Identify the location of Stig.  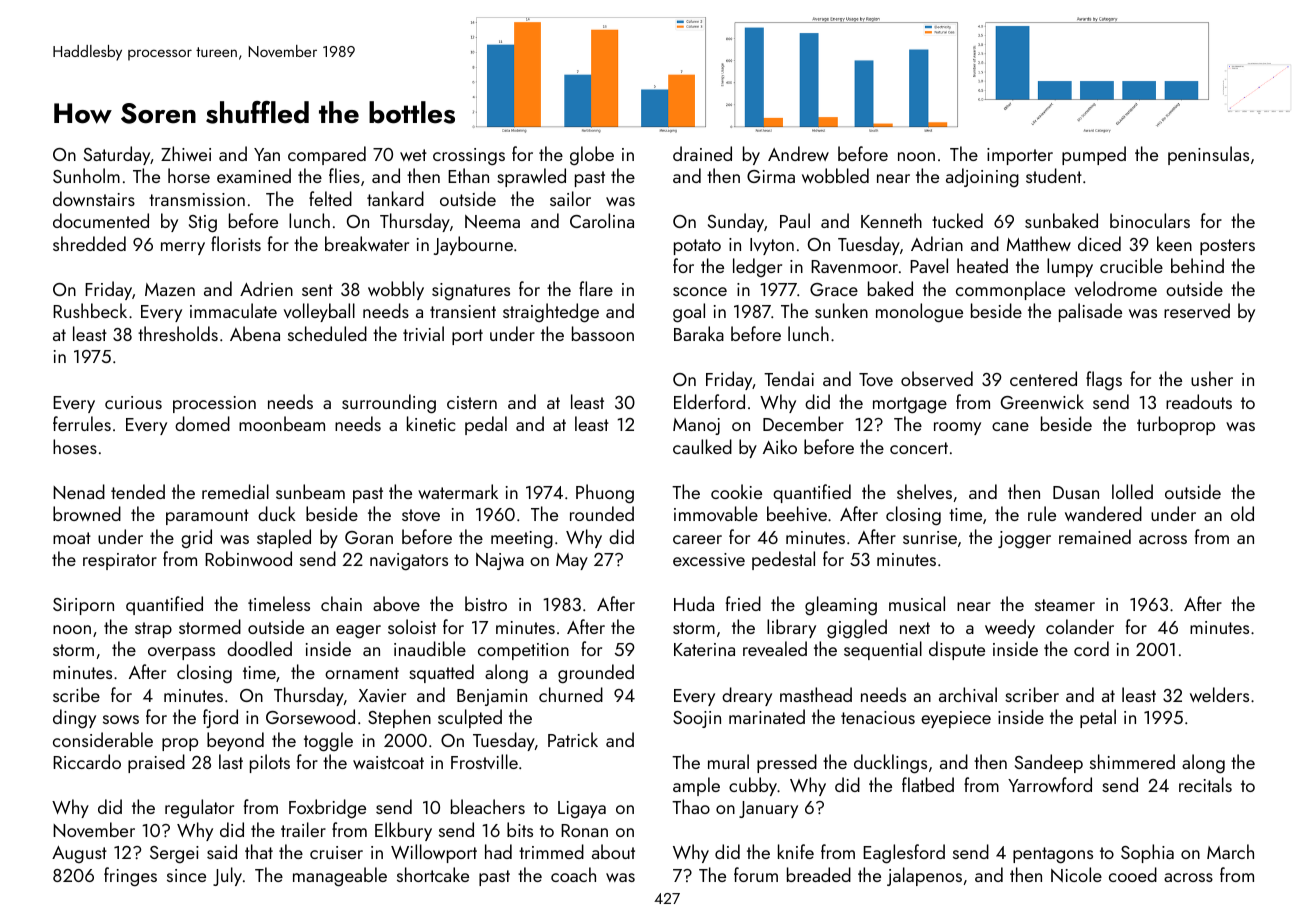
(203, 224).
